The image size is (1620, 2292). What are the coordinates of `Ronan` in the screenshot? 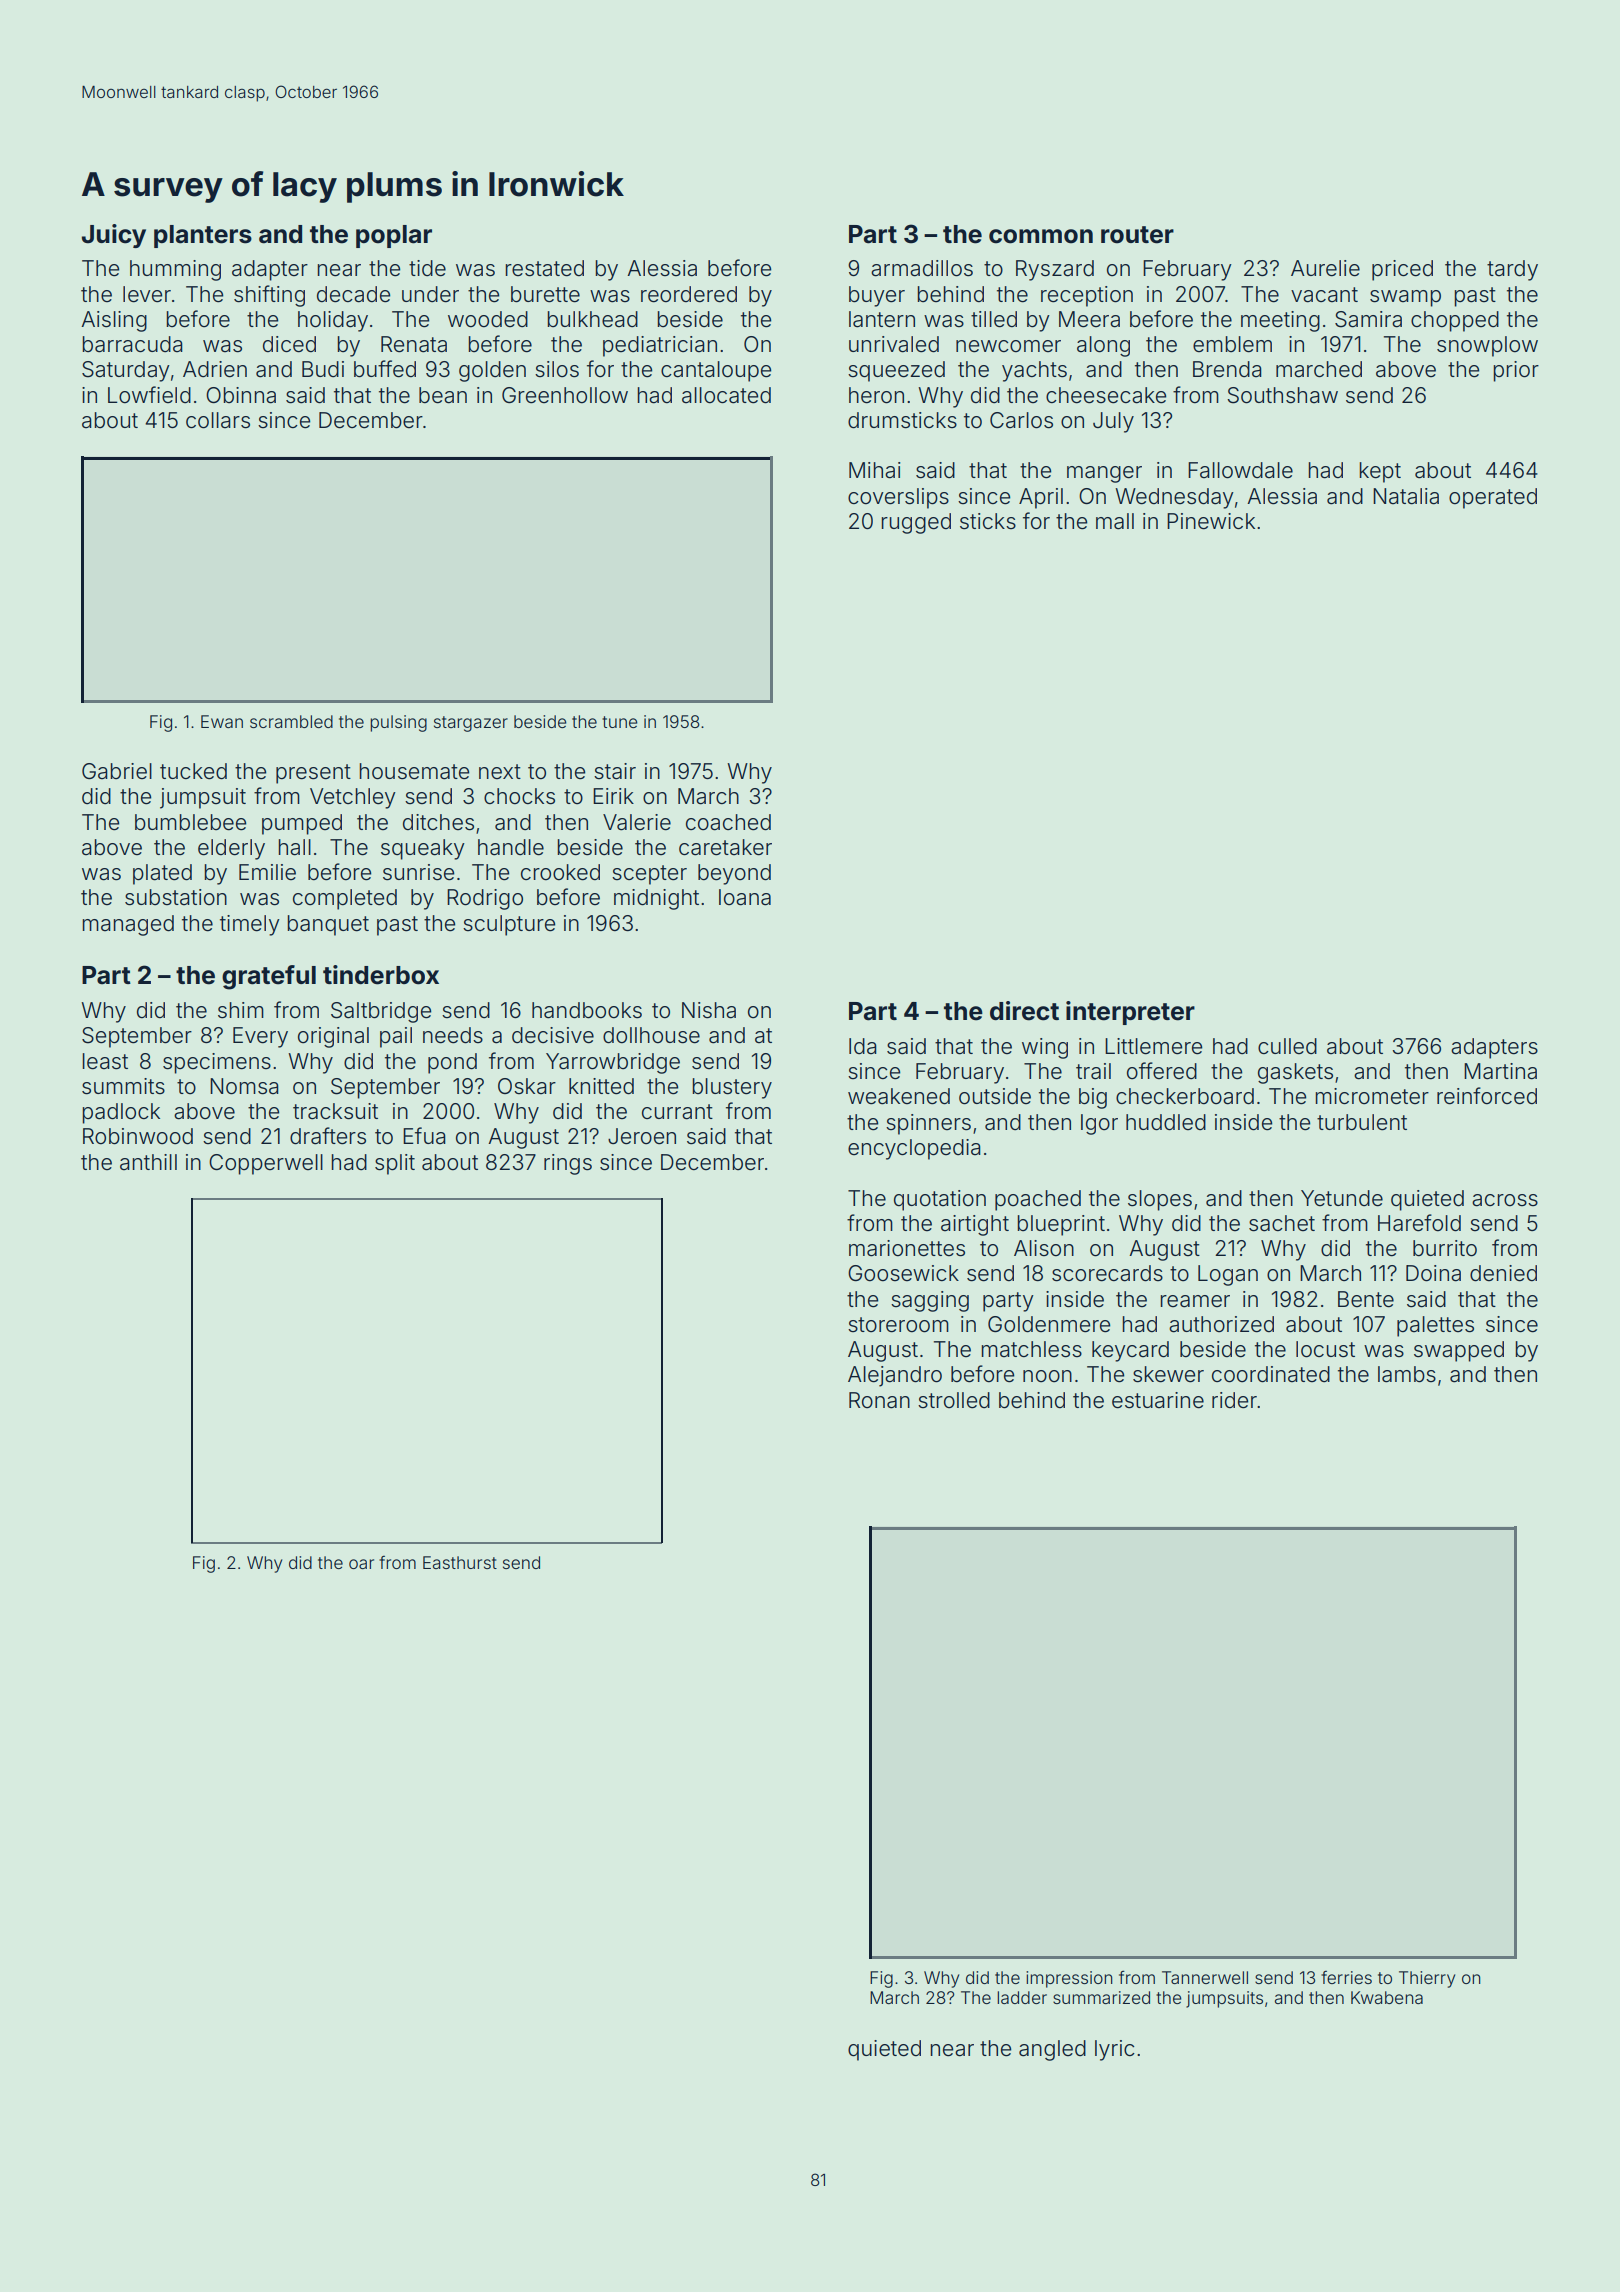 It's located at (879, 1400).
